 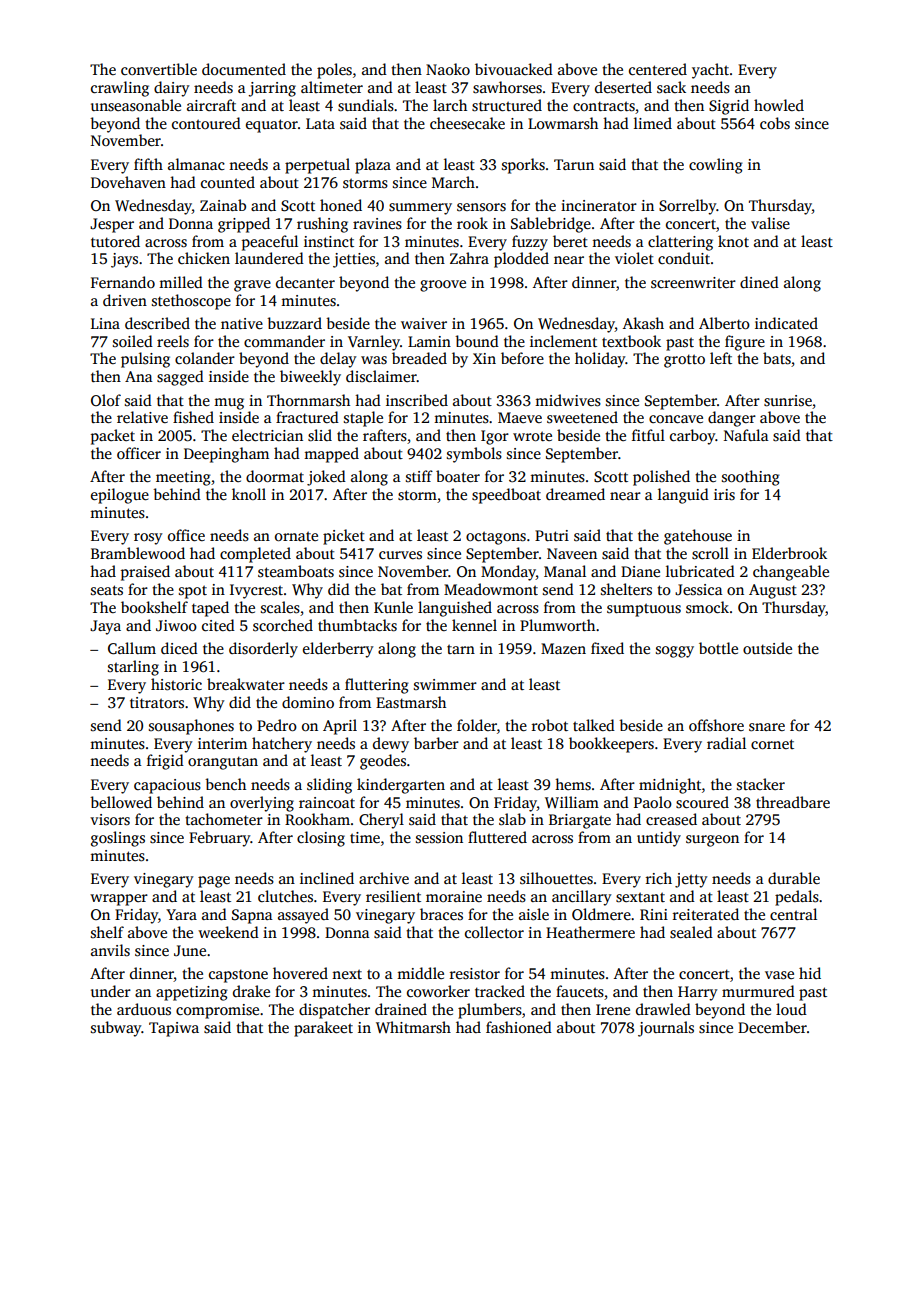 What do you see at coordinates (710, 71) in the image?
I see `yacht` at bounding box center [710, 71].
